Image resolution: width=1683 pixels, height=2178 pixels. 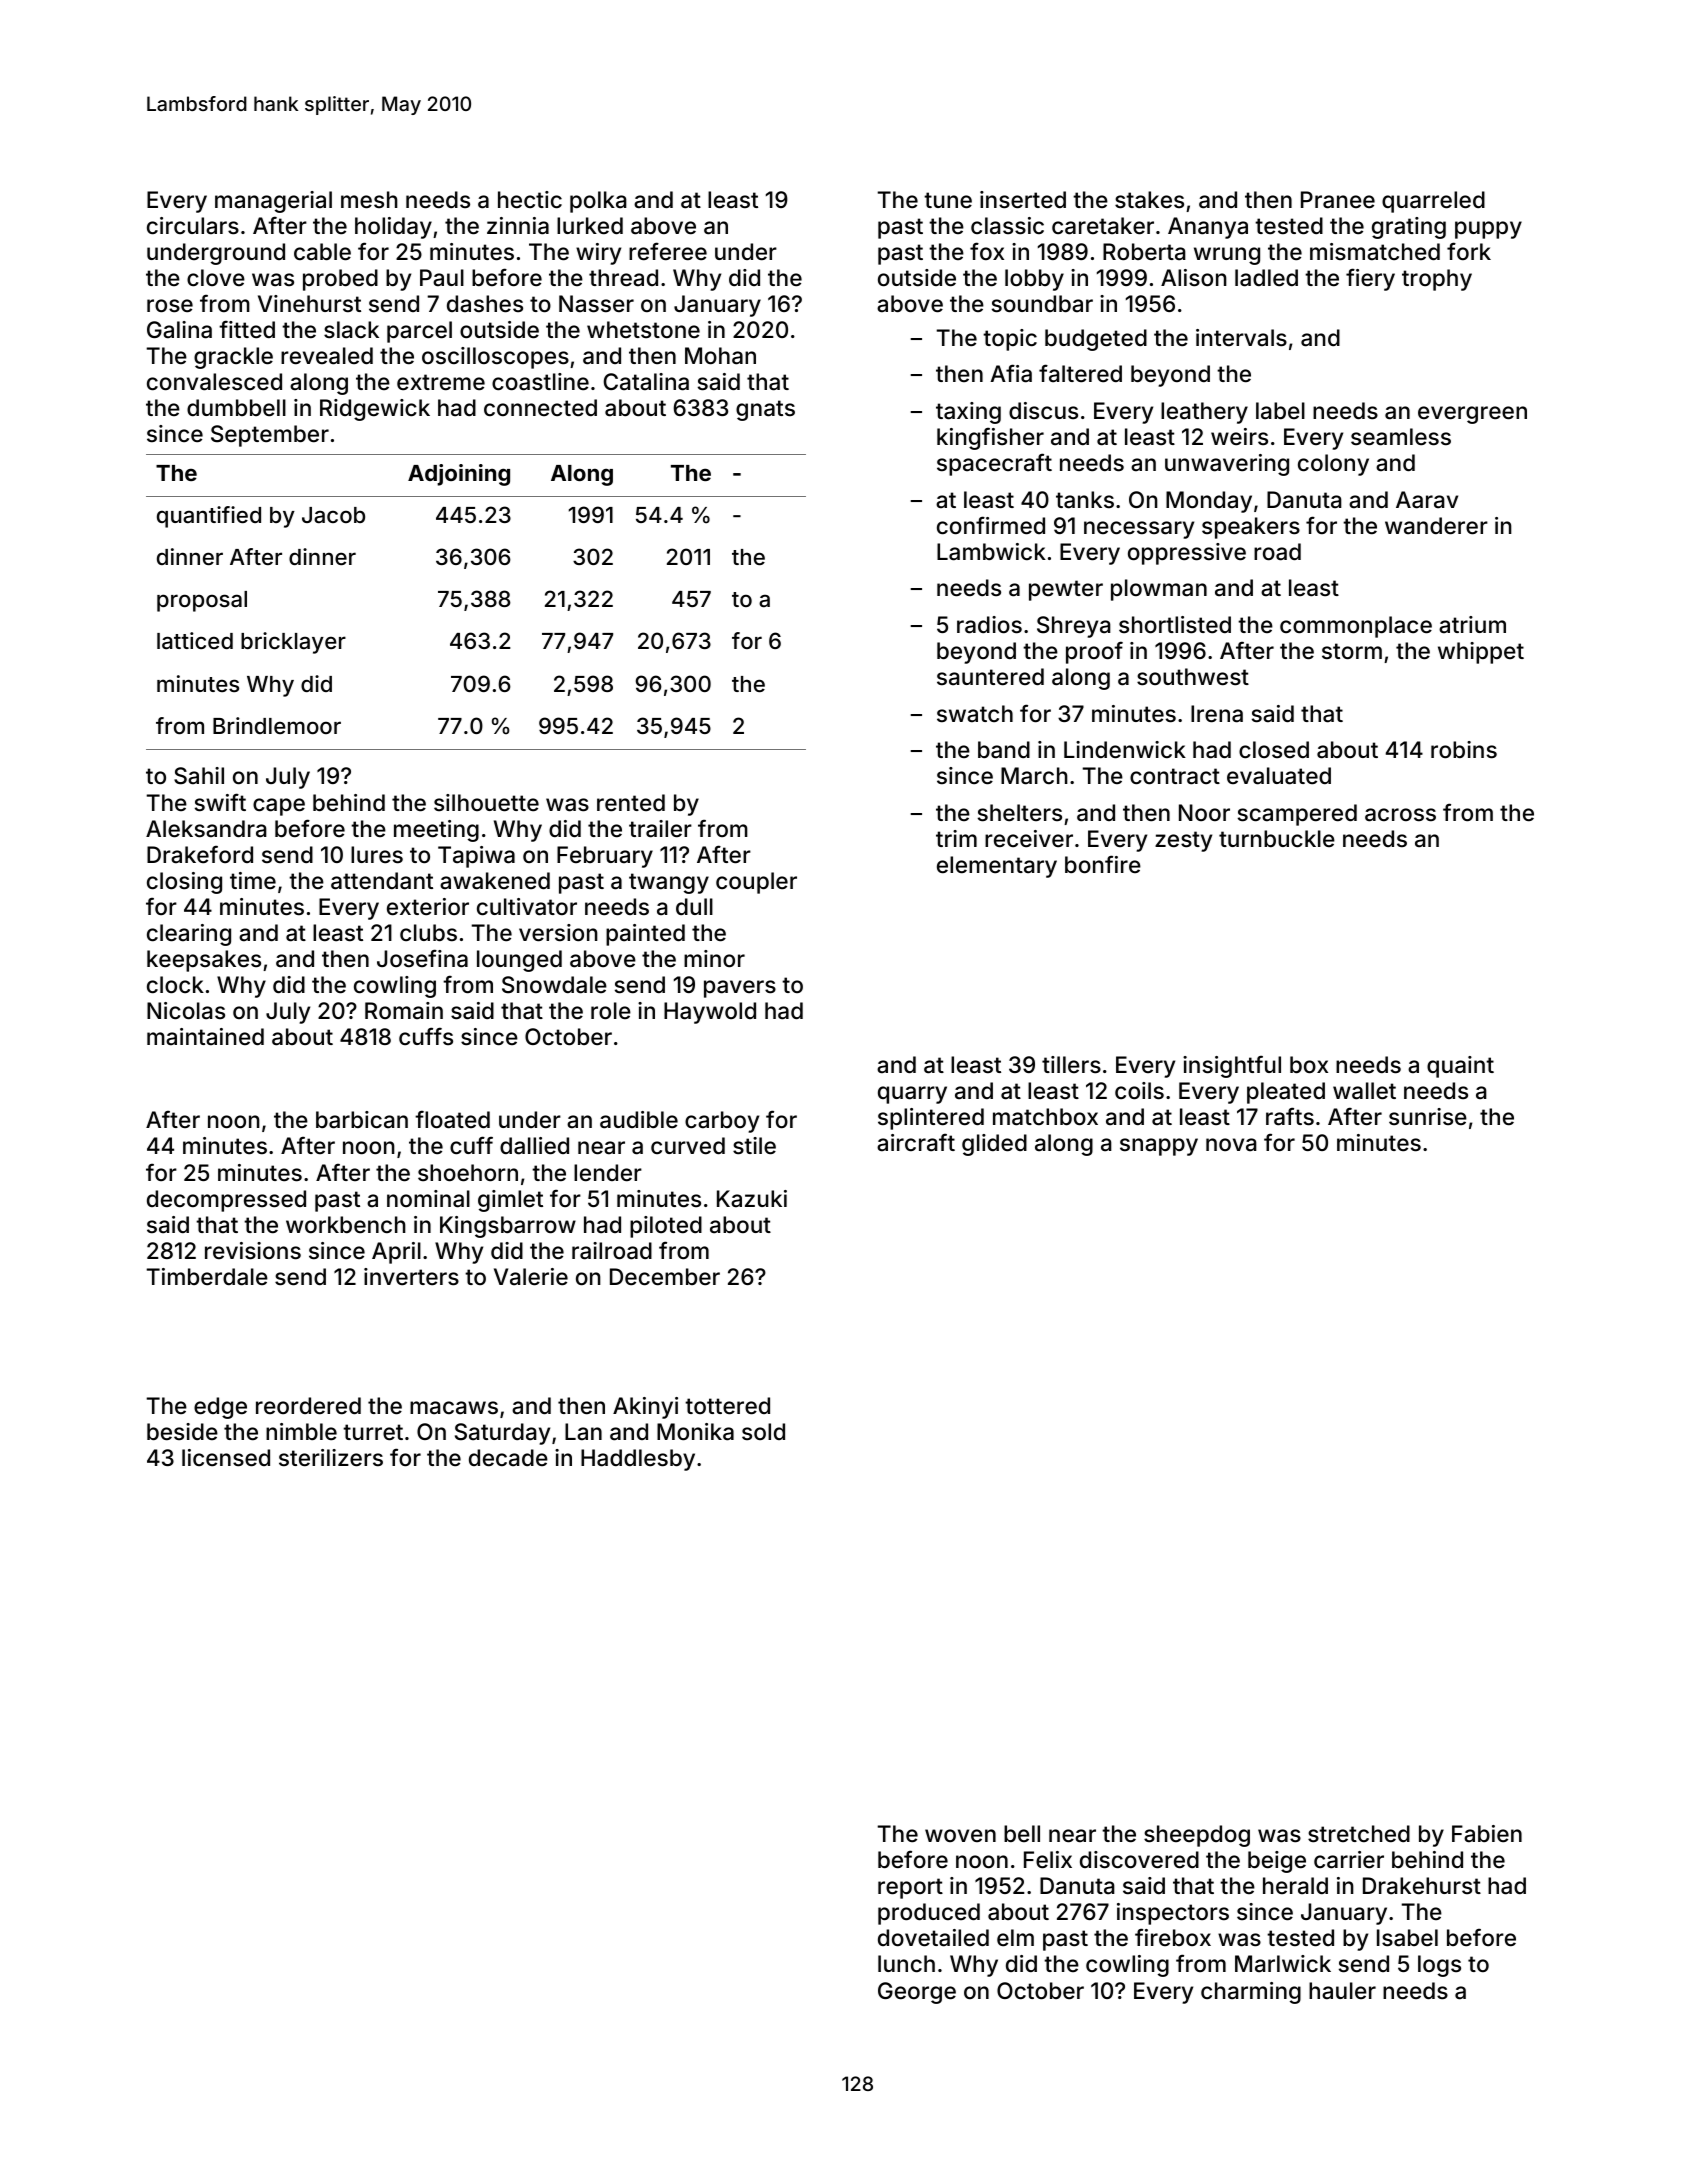 What do you see at coordinates (1433, 202) in the screenshot?
I see `quarreled` at bounding box center [1433, 202].
